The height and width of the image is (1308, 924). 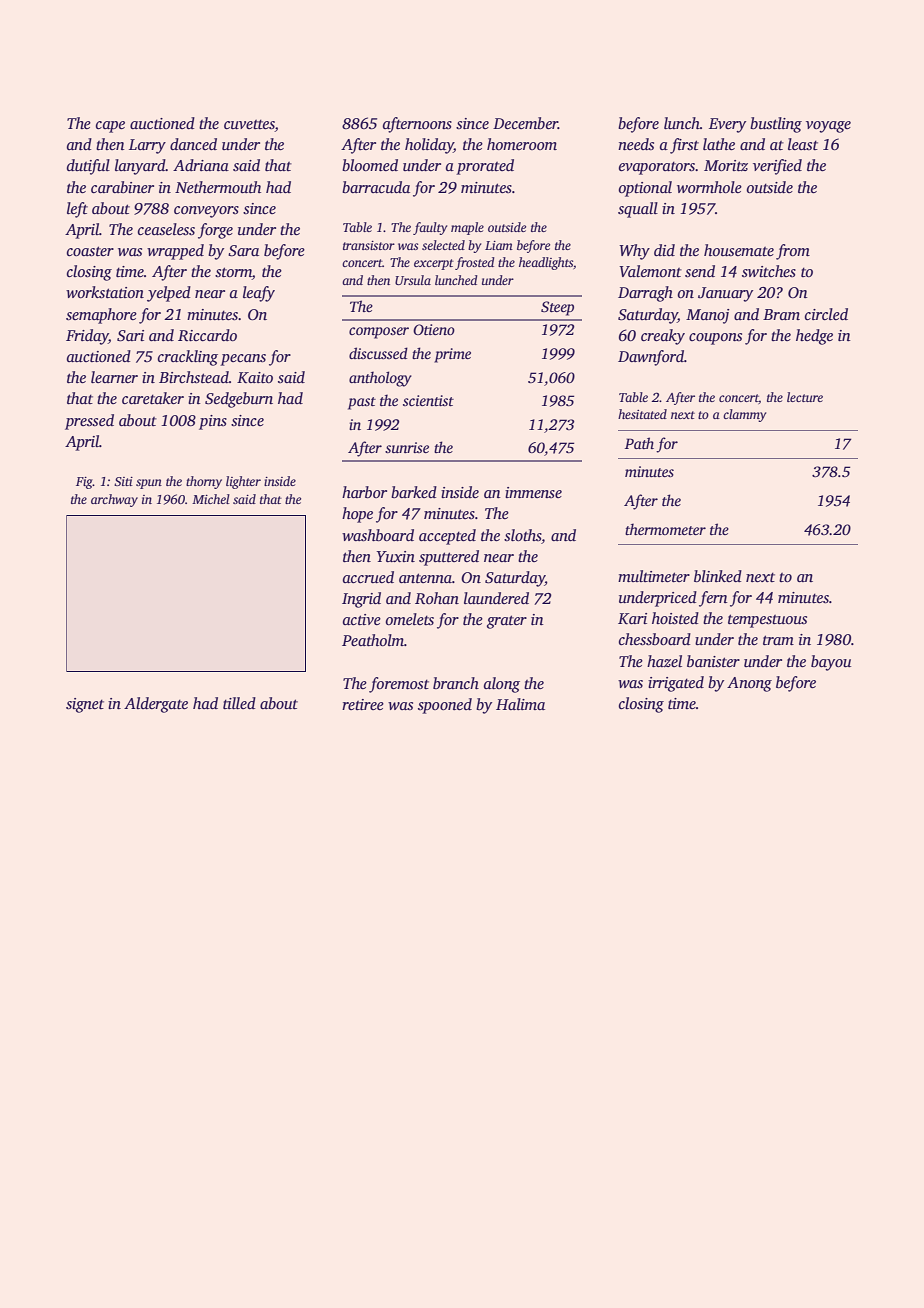 What do you see at coordinates (485, 167) in the image?
I see `prorated` at bounding box center [485, 167].
